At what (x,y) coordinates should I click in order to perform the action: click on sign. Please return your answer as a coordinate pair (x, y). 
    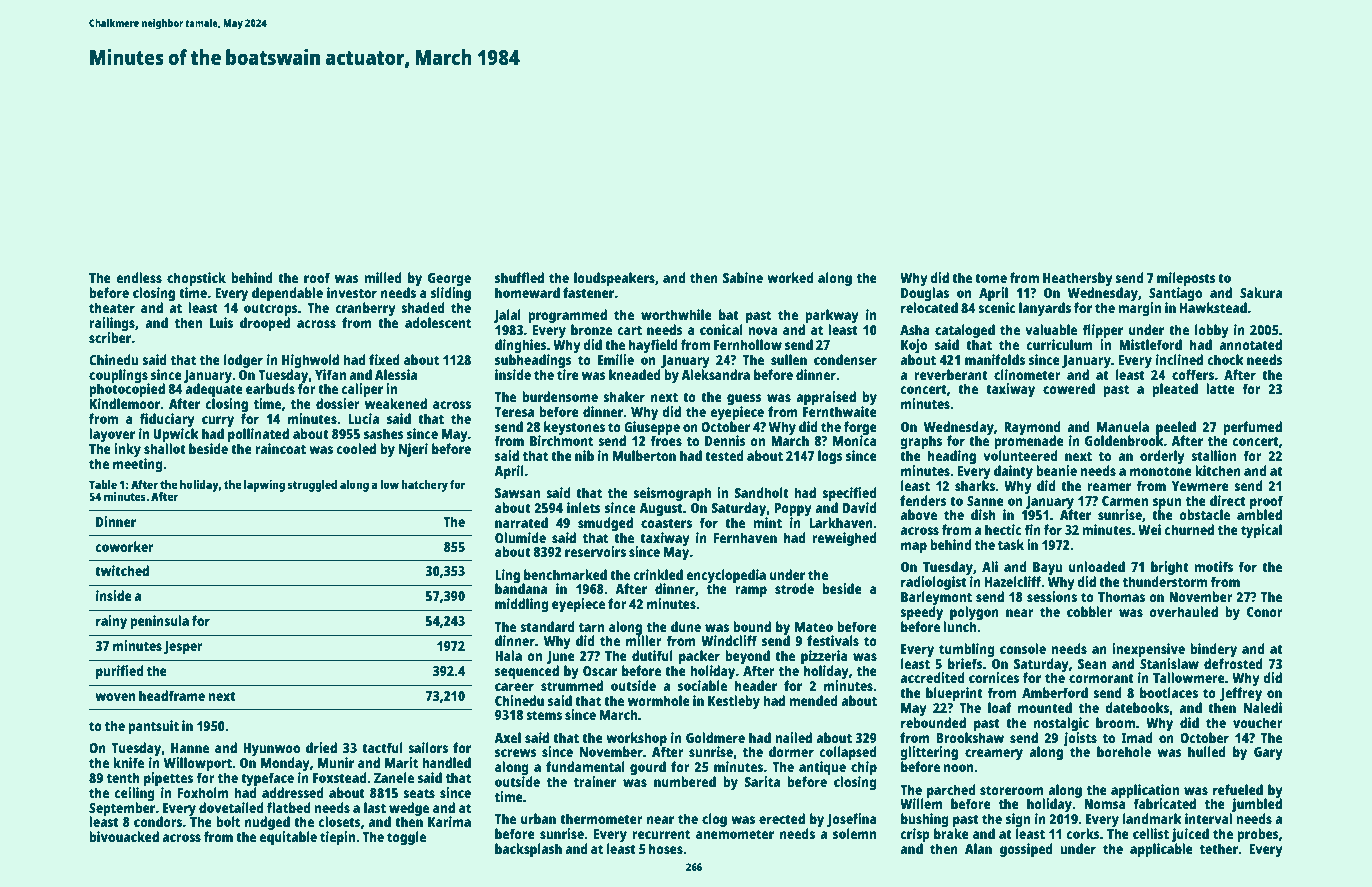
    Looking at the image, I should click on (1018, 820).
